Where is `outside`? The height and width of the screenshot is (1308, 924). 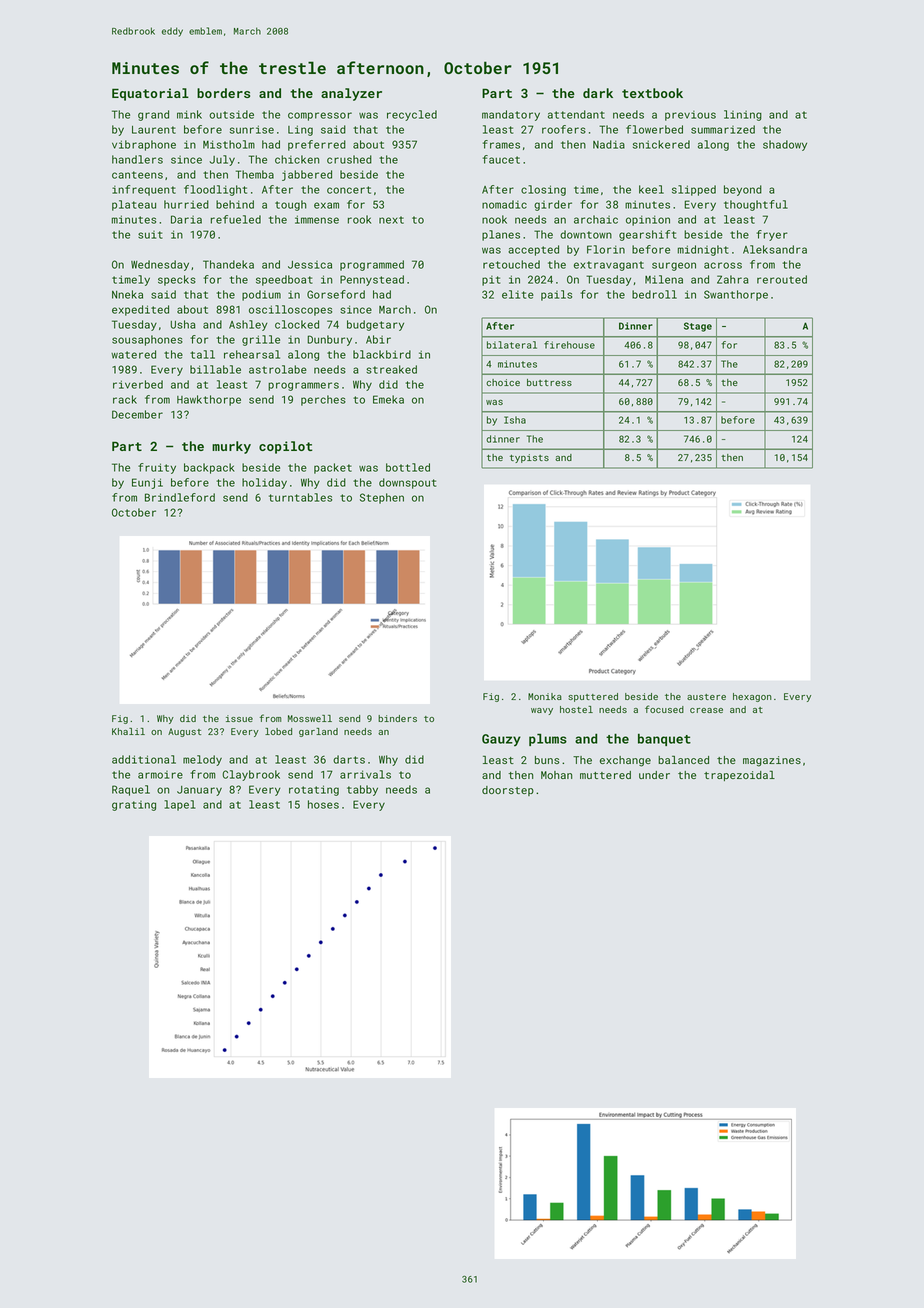 outside is located at coordinates (231, 114).
